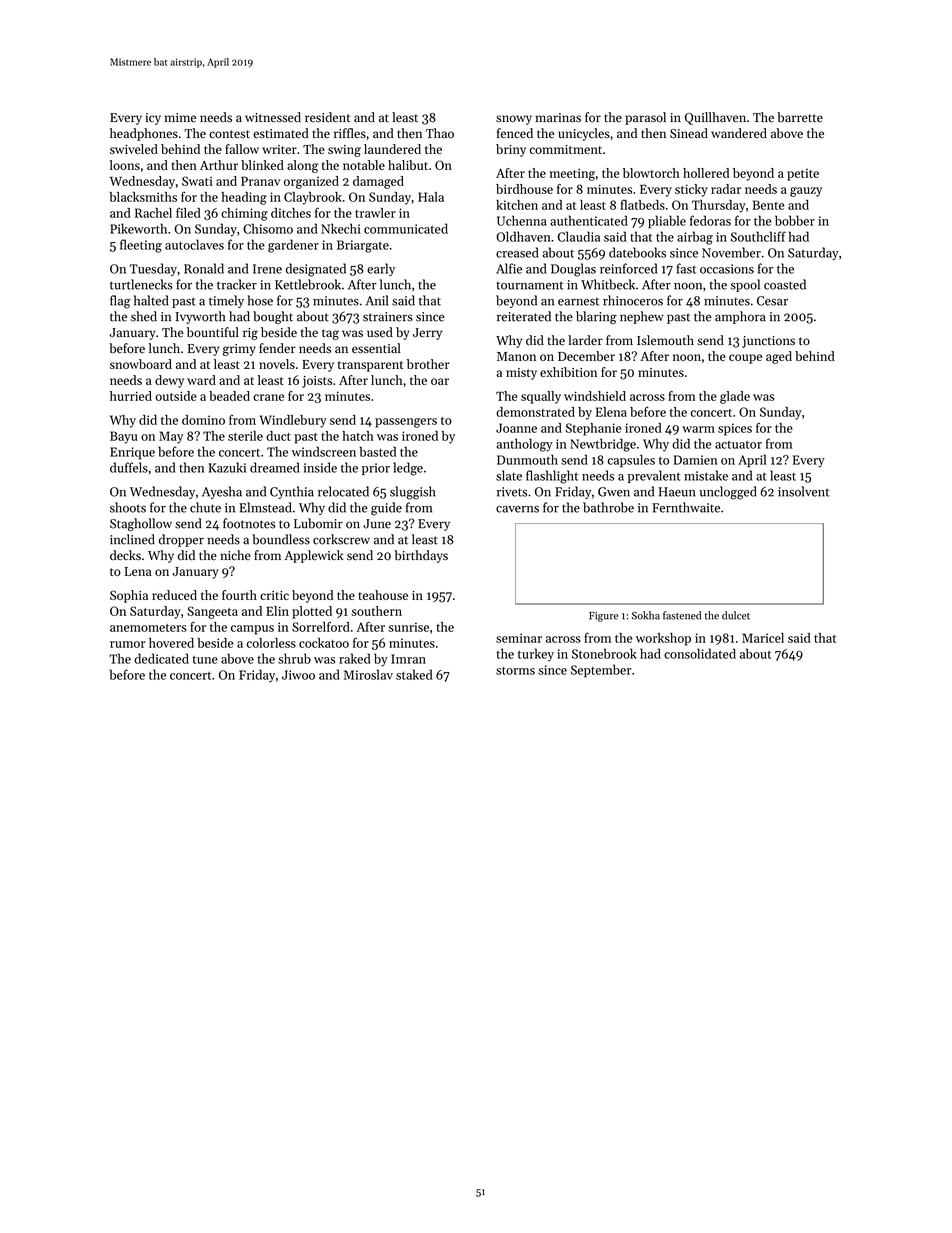  Describe the element at coordinates (298, 675) in the screenshot. I see `Jiwoo` at that location.
